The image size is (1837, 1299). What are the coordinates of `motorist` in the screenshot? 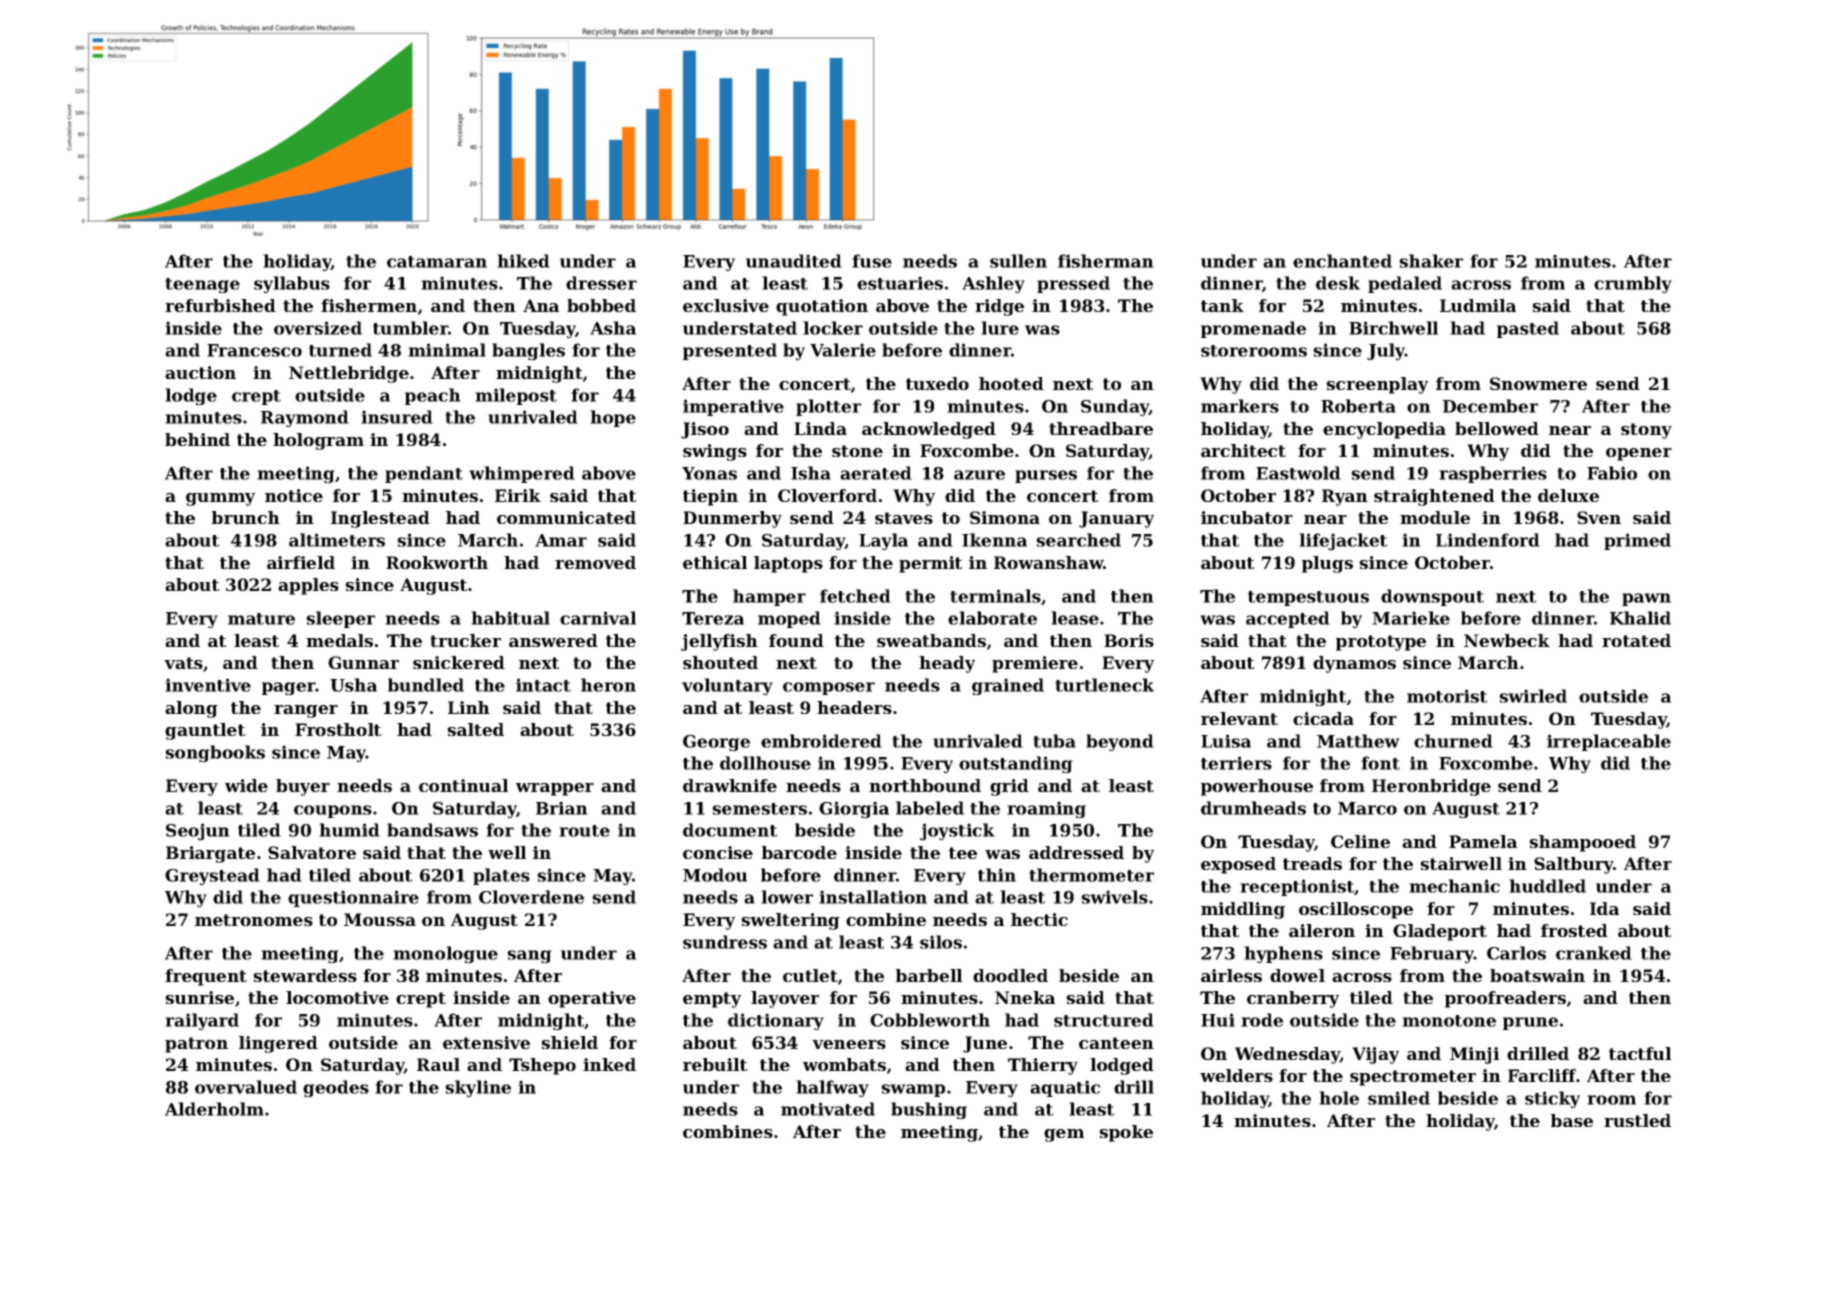 It's located at (1447, 696).
